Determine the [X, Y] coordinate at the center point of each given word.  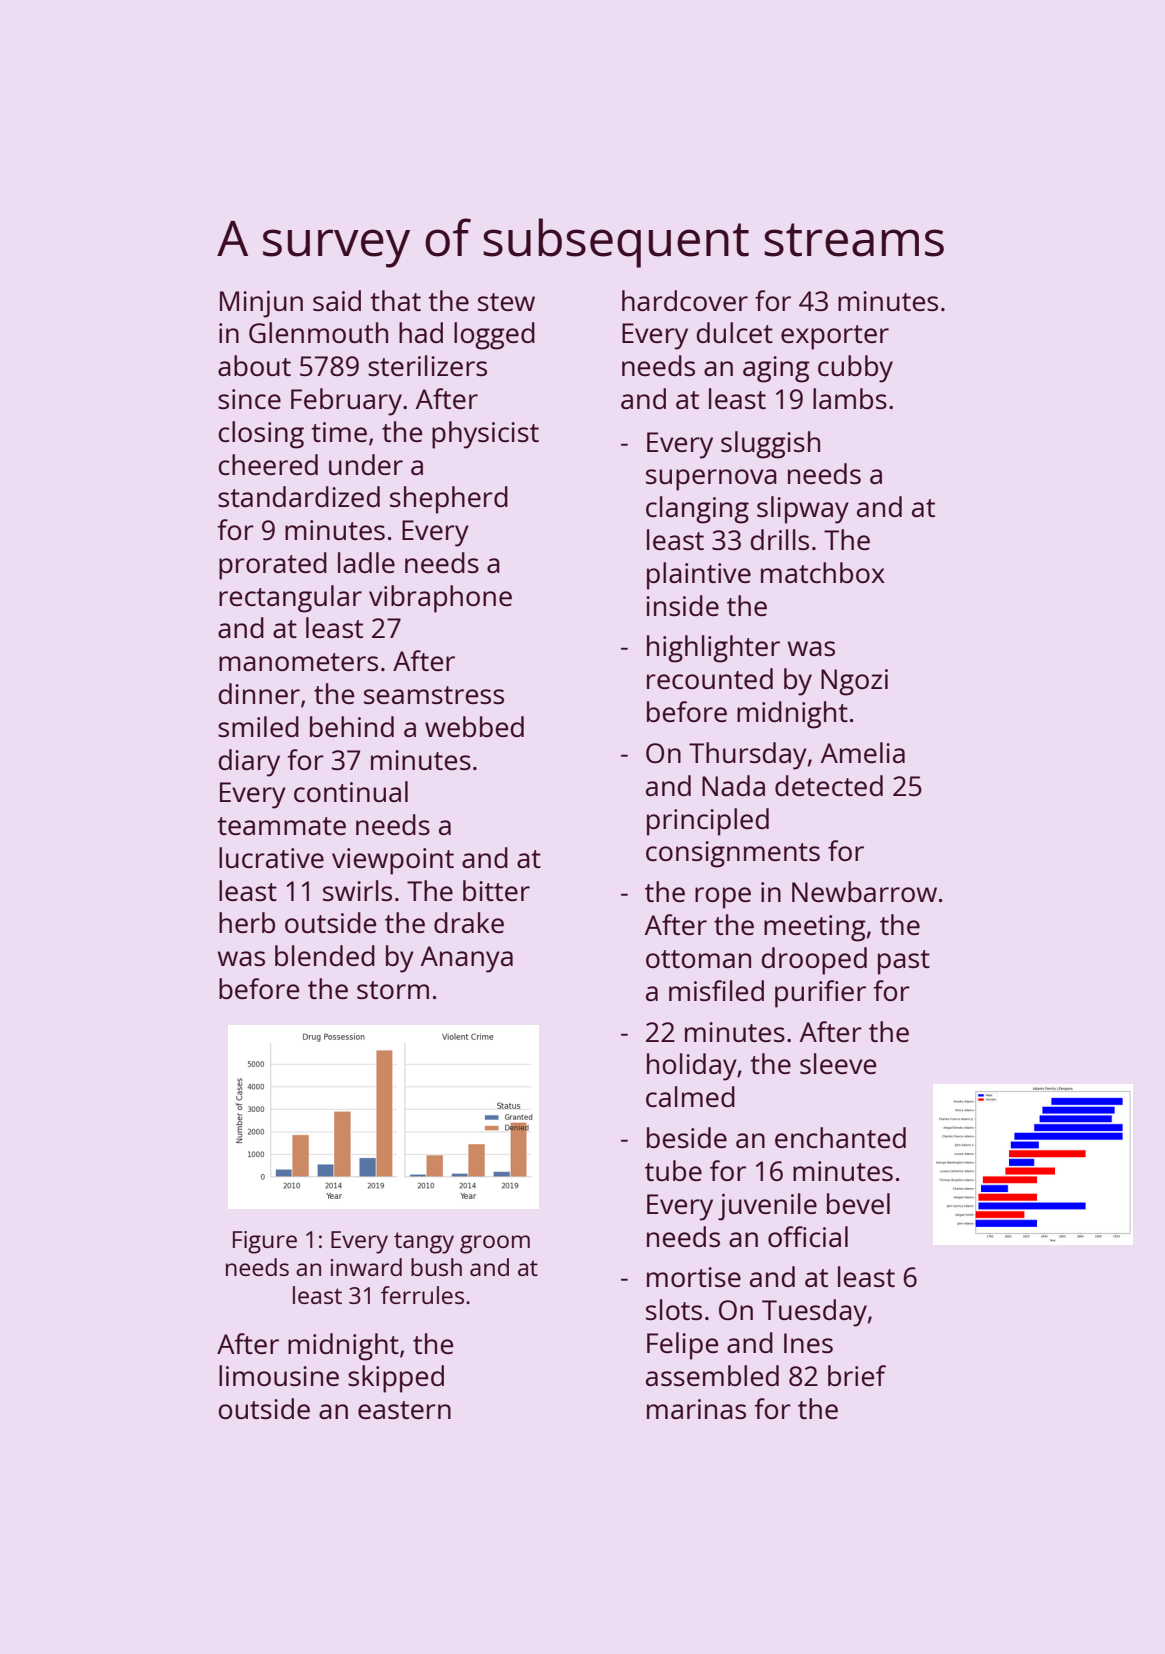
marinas [696, 1409]
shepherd [449, 500]
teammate [281, 826]
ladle [366, 562]
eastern [404, 1410]
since [249, 399]
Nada [733, 785]
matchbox [823, 572]
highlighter [713, 649]
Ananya [467, 959]
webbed [474, 726]
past [904, 962]
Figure [265, 1242]
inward [366, 1267]
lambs [850, 398]
